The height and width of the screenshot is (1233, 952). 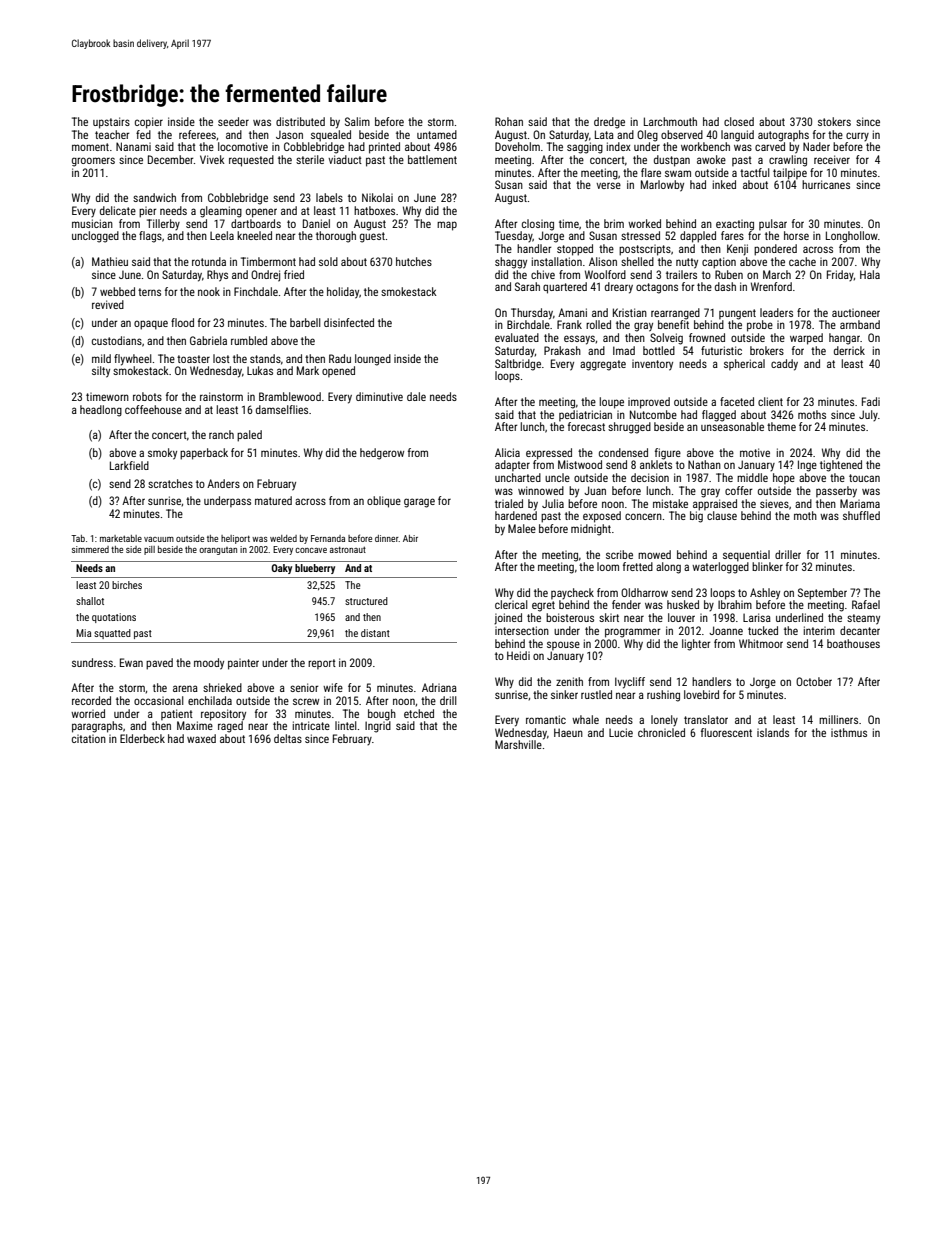 I want to click on upstairs, so click(x=111, y=123).
